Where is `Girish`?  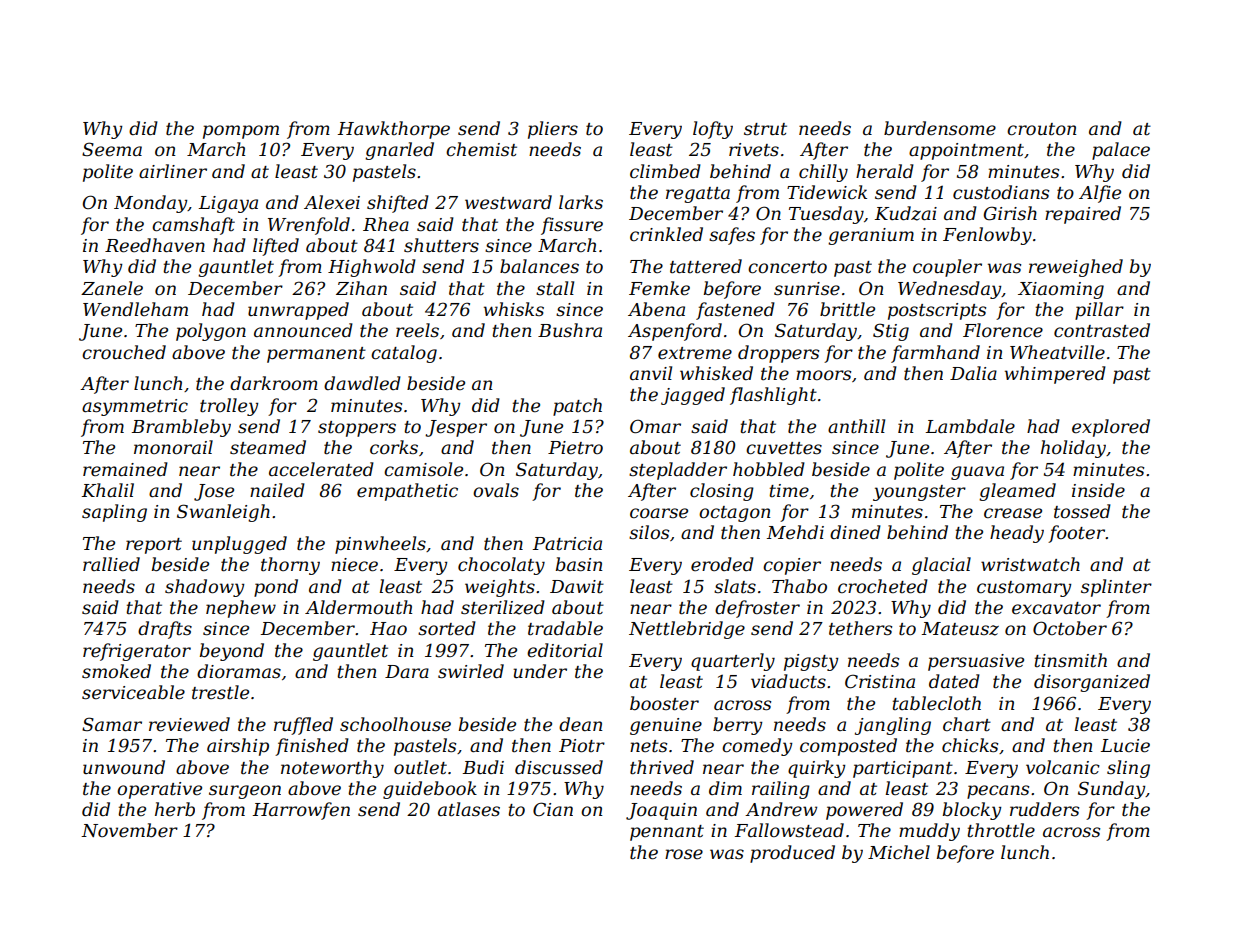
Girish is located at coordinates (1010, 213).
